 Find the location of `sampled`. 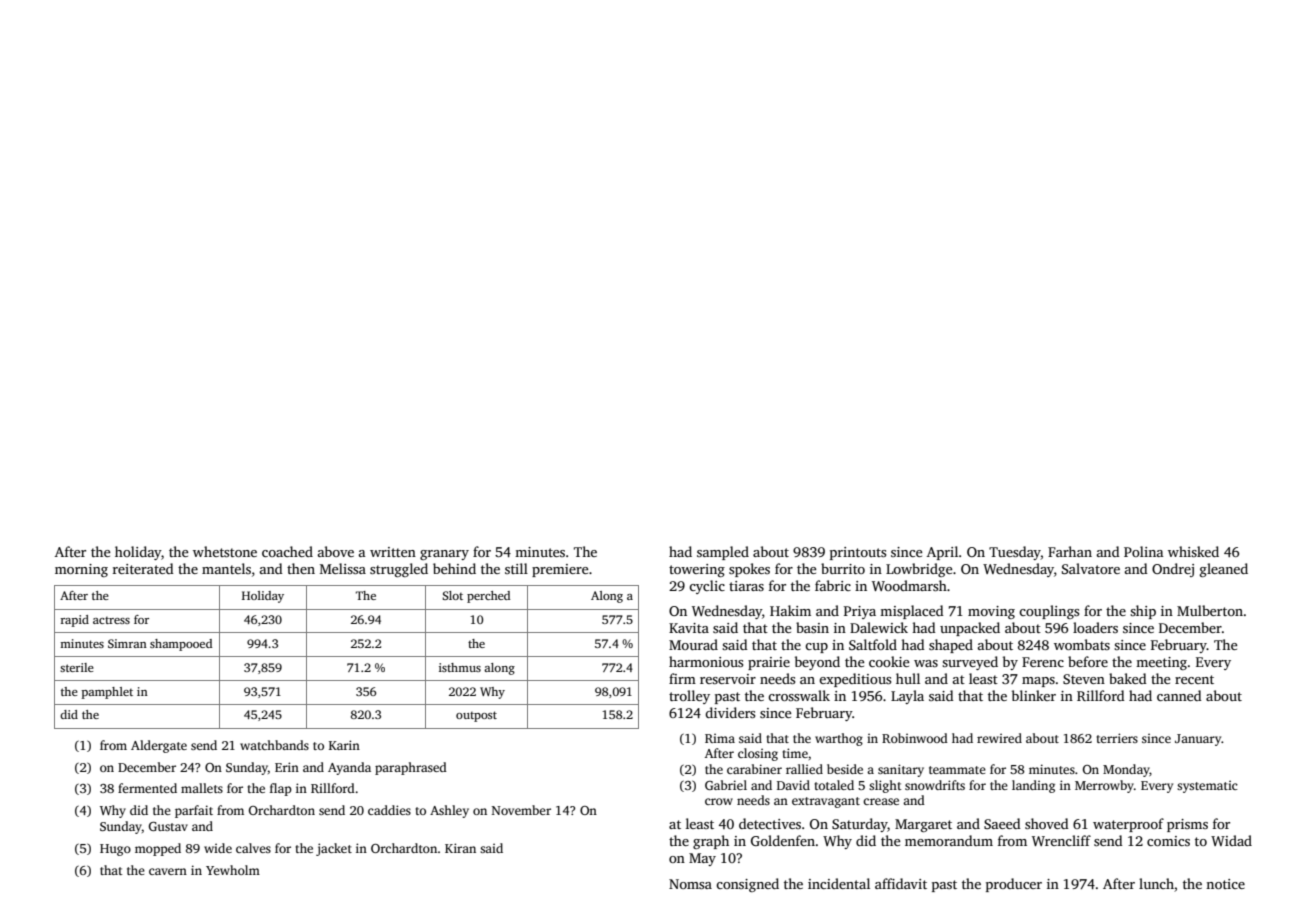

sampled is located at coordinates (723, 553).
